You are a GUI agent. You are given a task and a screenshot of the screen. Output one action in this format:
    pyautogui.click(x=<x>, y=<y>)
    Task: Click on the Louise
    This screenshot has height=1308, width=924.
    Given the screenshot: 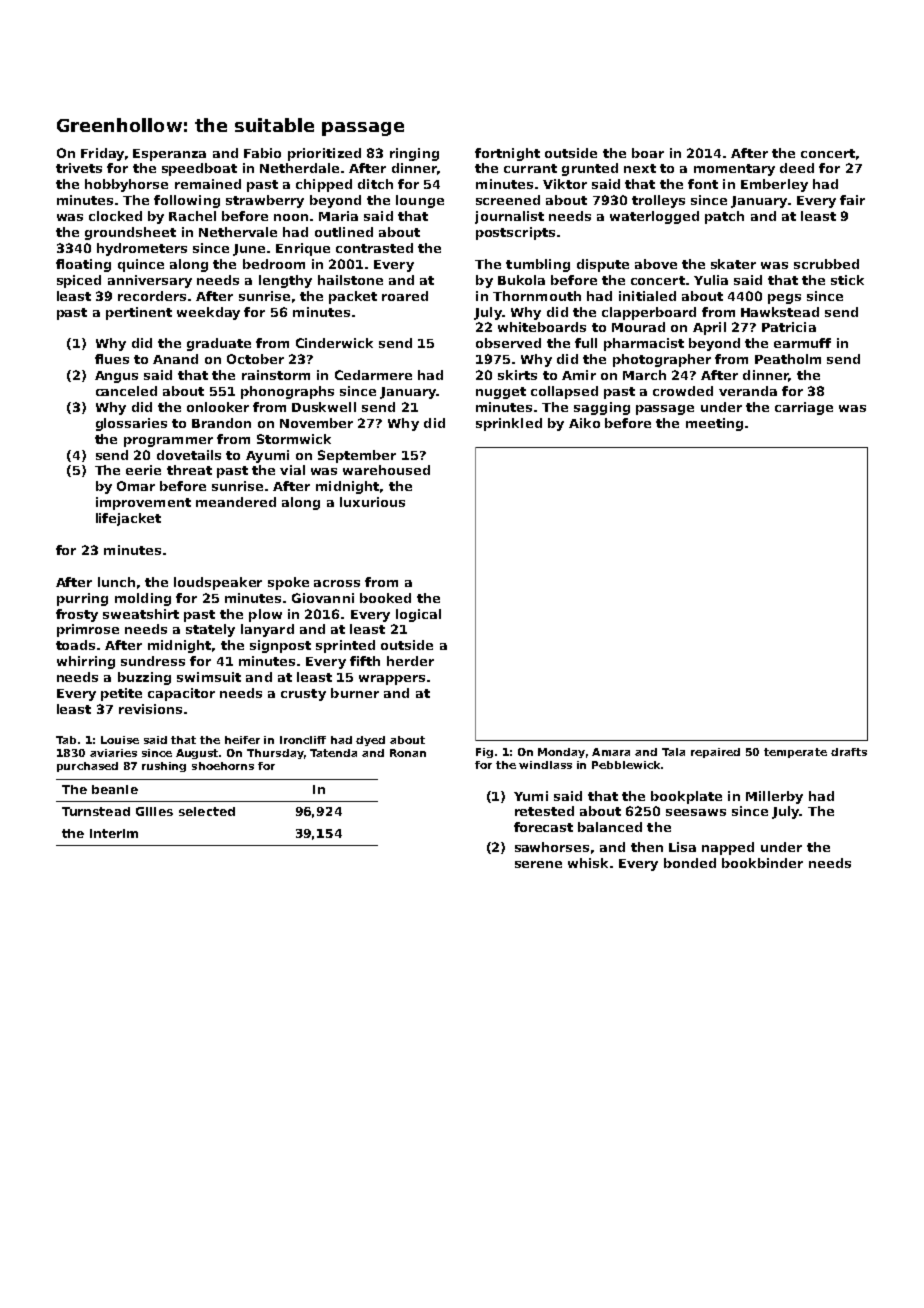 What is the action you would take?
    pyautogui.click(x=120, y=740)
